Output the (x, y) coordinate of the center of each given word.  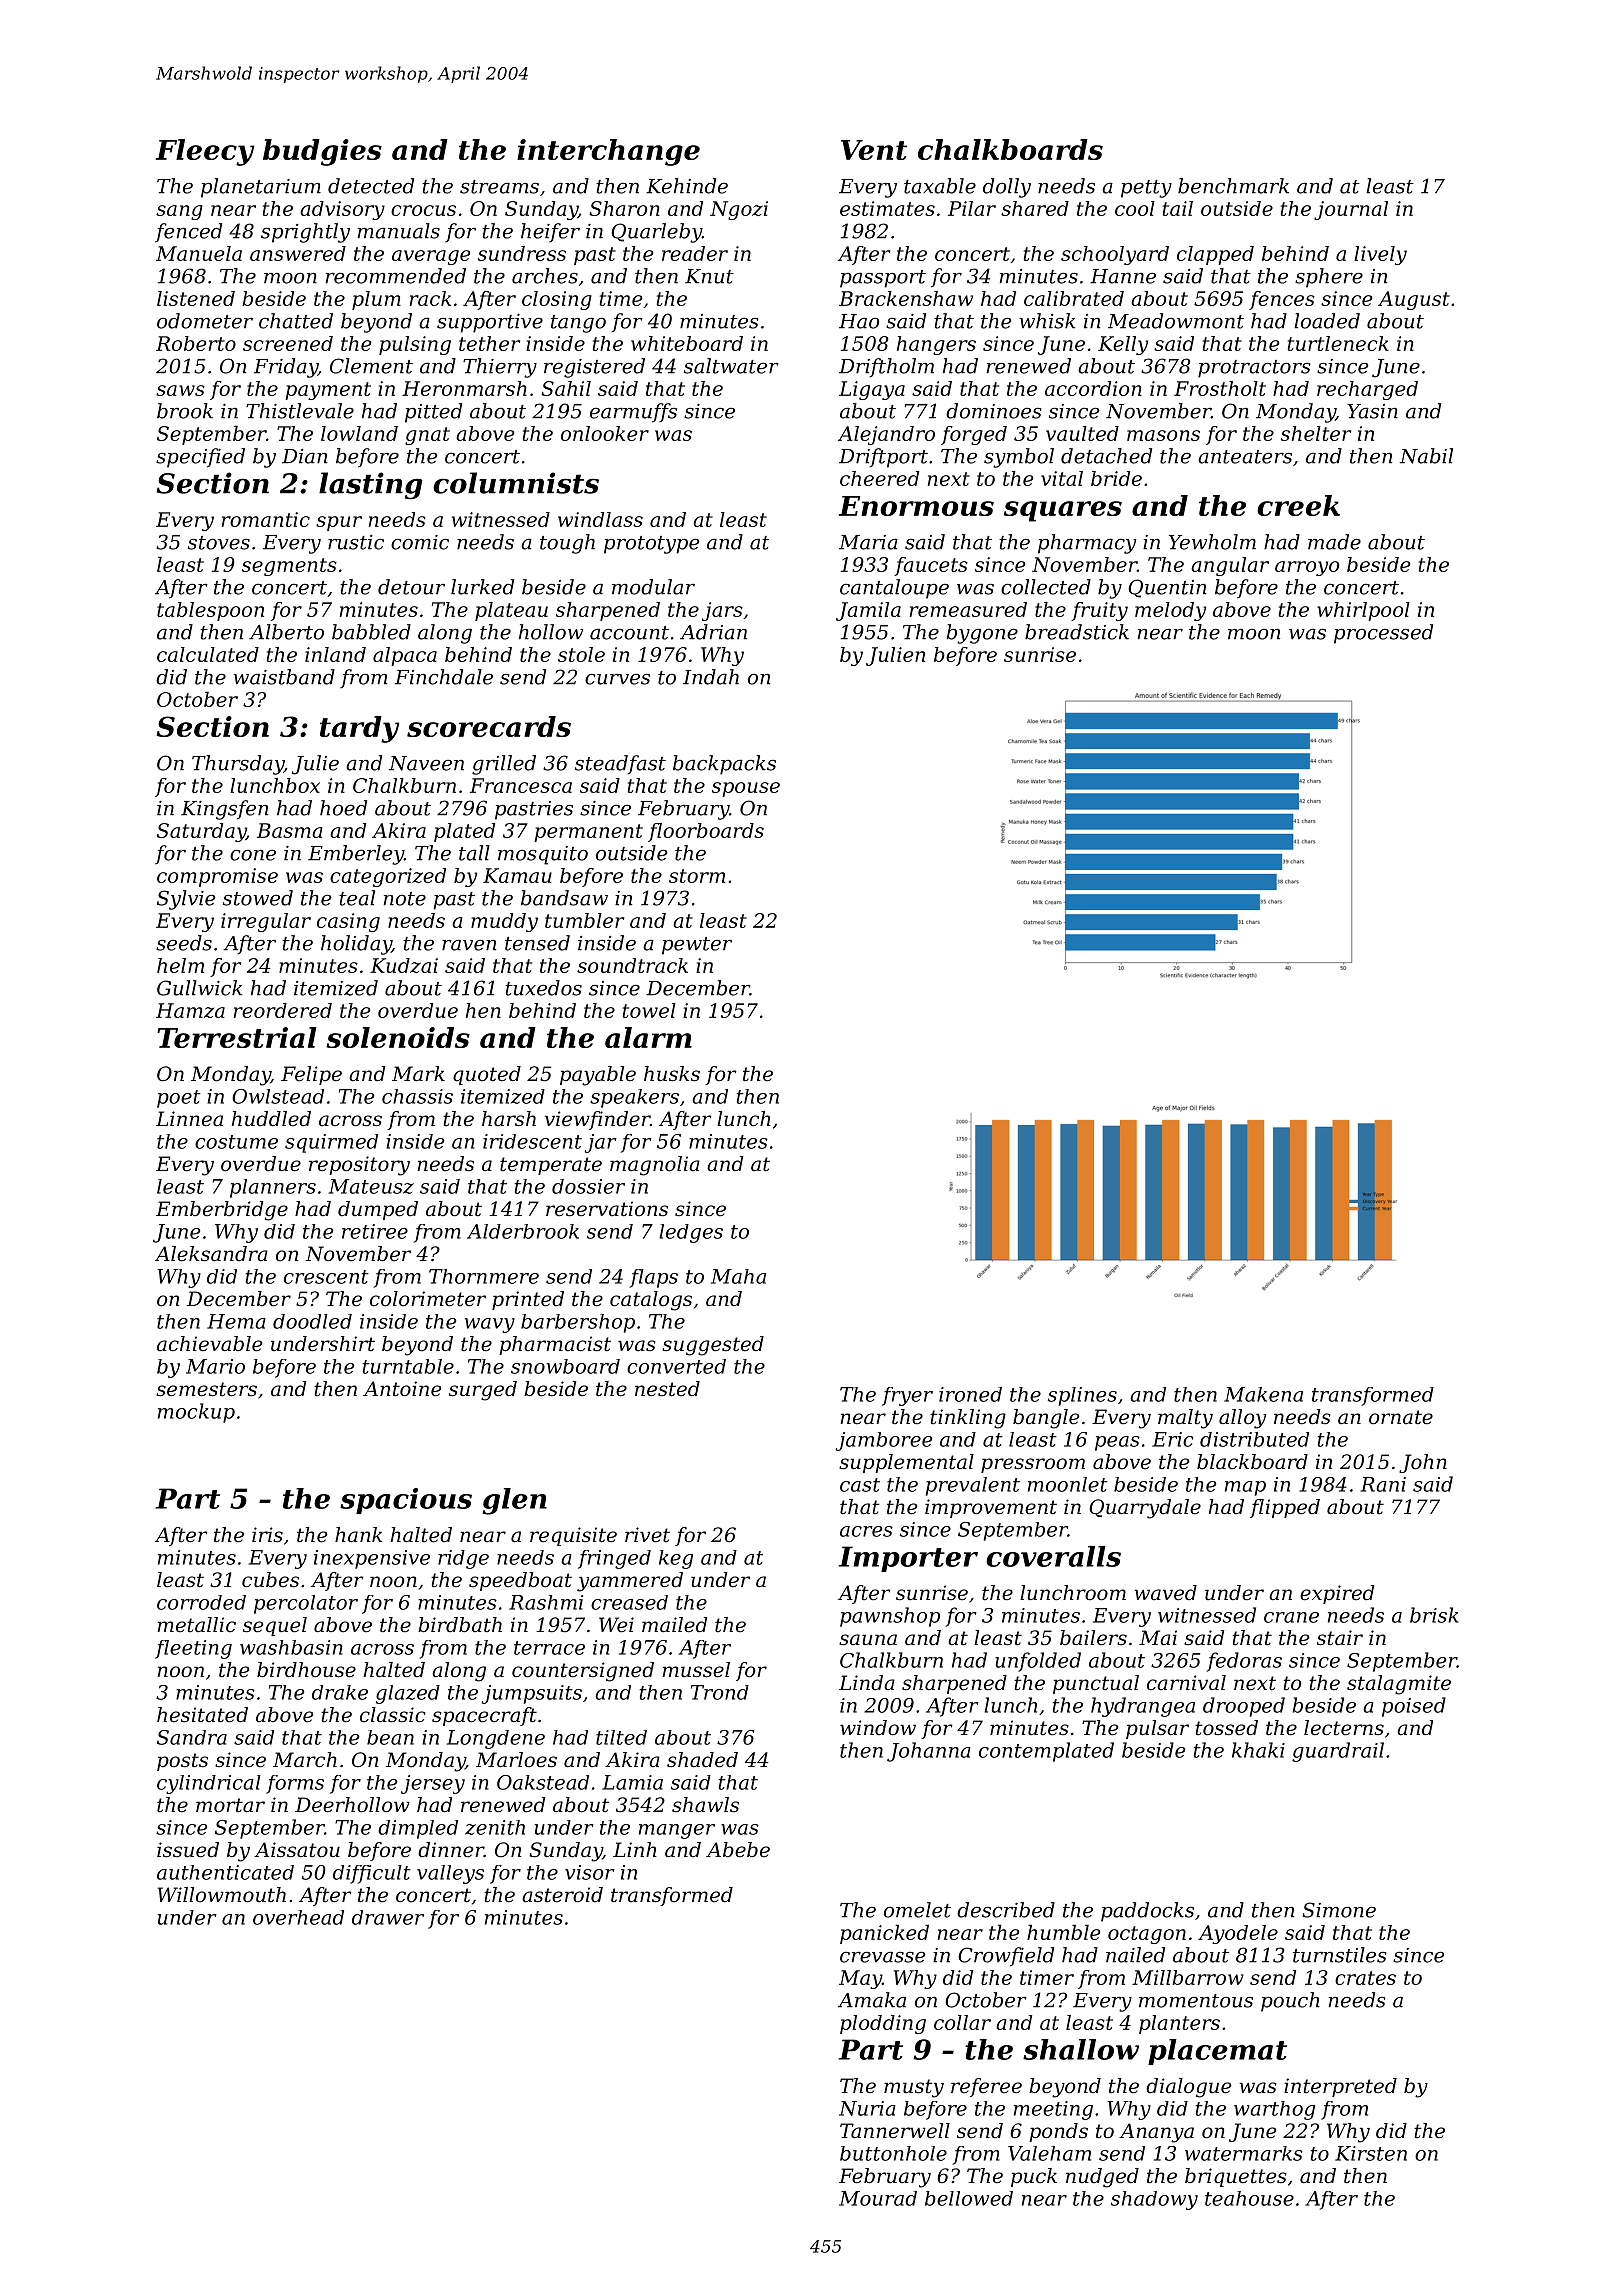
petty (1146, 189)
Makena (1263, 1394)
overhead (298, 1917)
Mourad (878, 2198)
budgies (322, 152)
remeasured (968, 609)
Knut (709, 276)
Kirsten (1371, 2153)
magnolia (655, 1166)
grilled (504, 765)
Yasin (1372, 411)
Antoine (402, 1389)
